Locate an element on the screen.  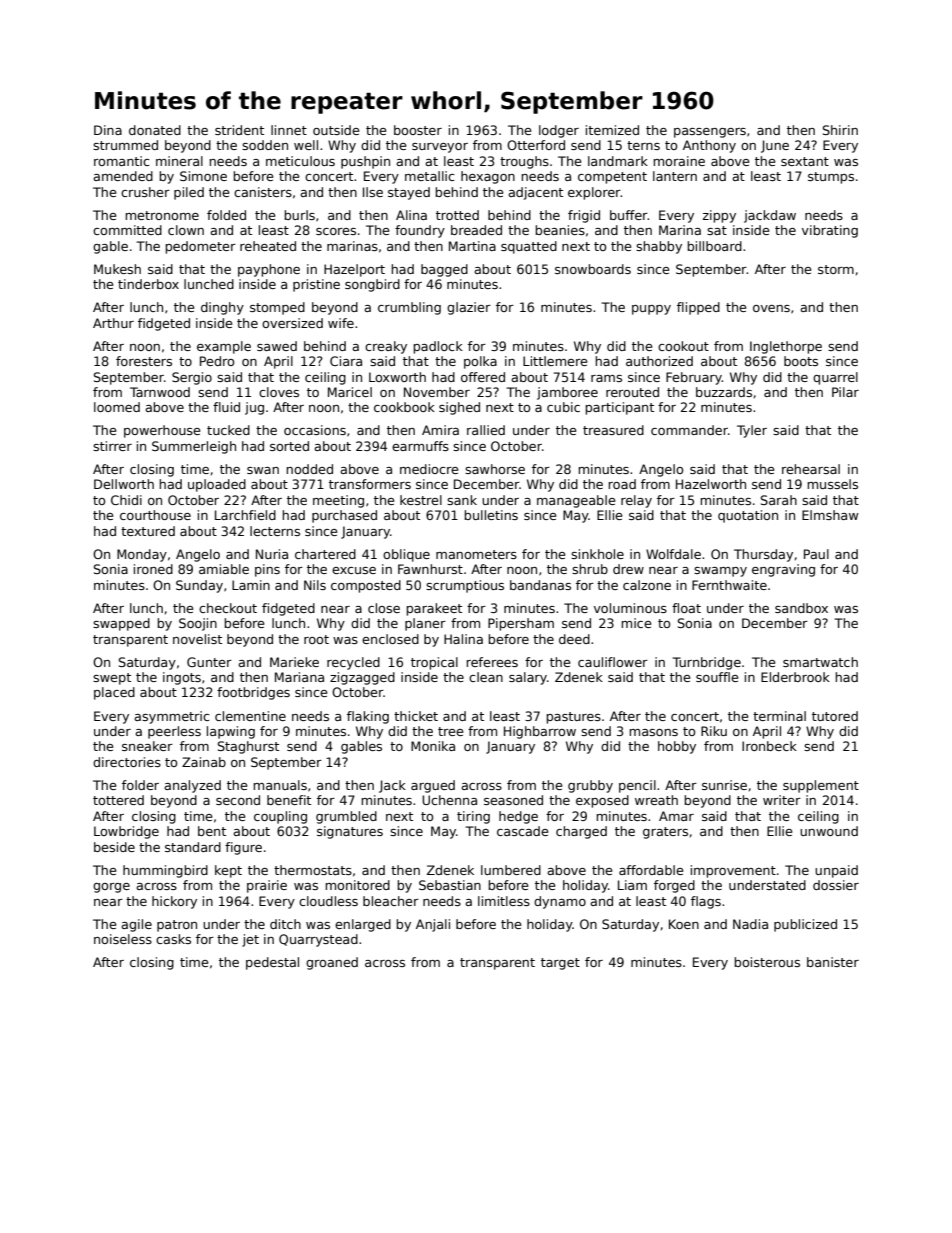
rehearsal is located at coordinates (811, 469).
